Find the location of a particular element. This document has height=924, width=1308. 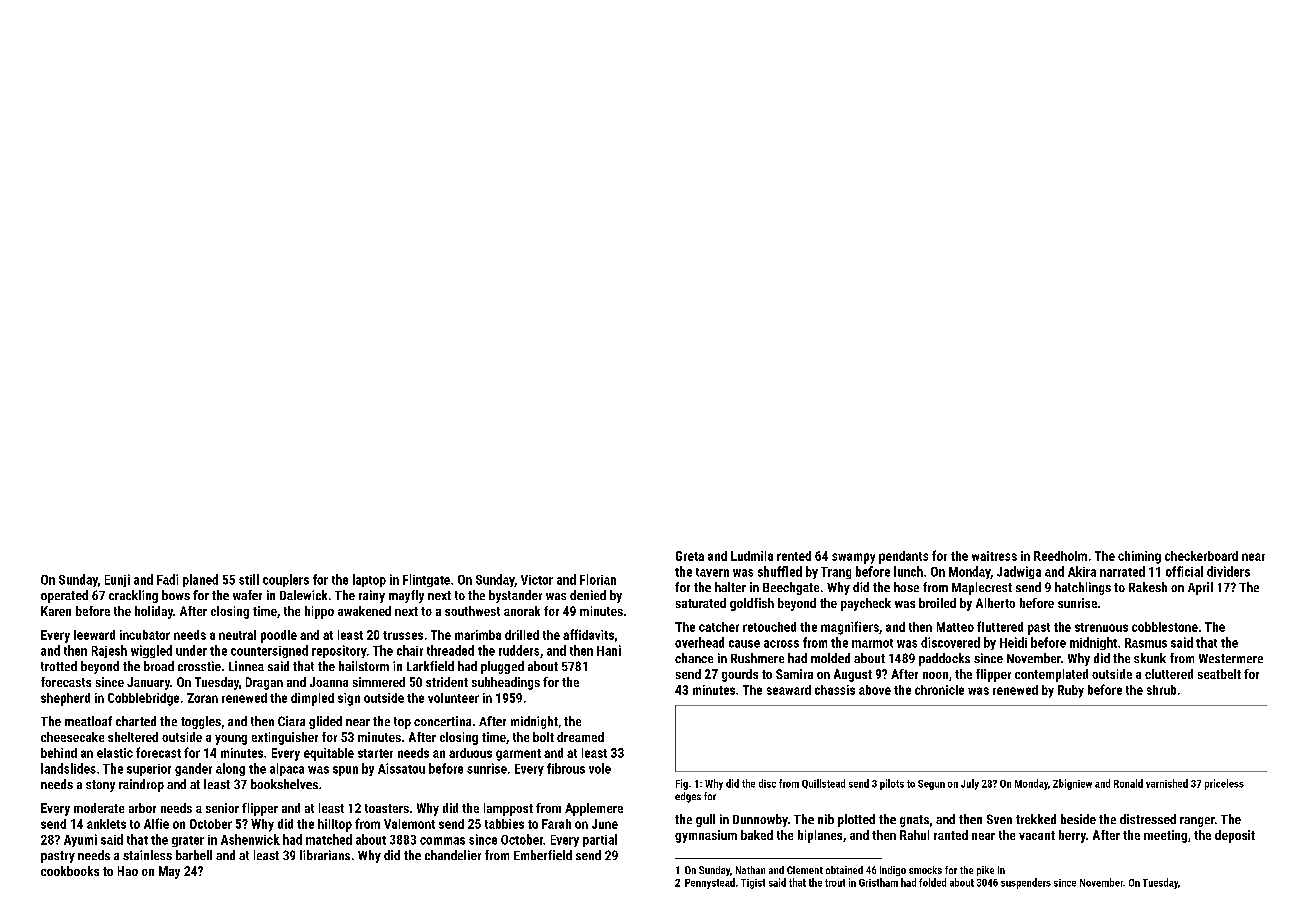

still is located at coordinates (249, 579).
